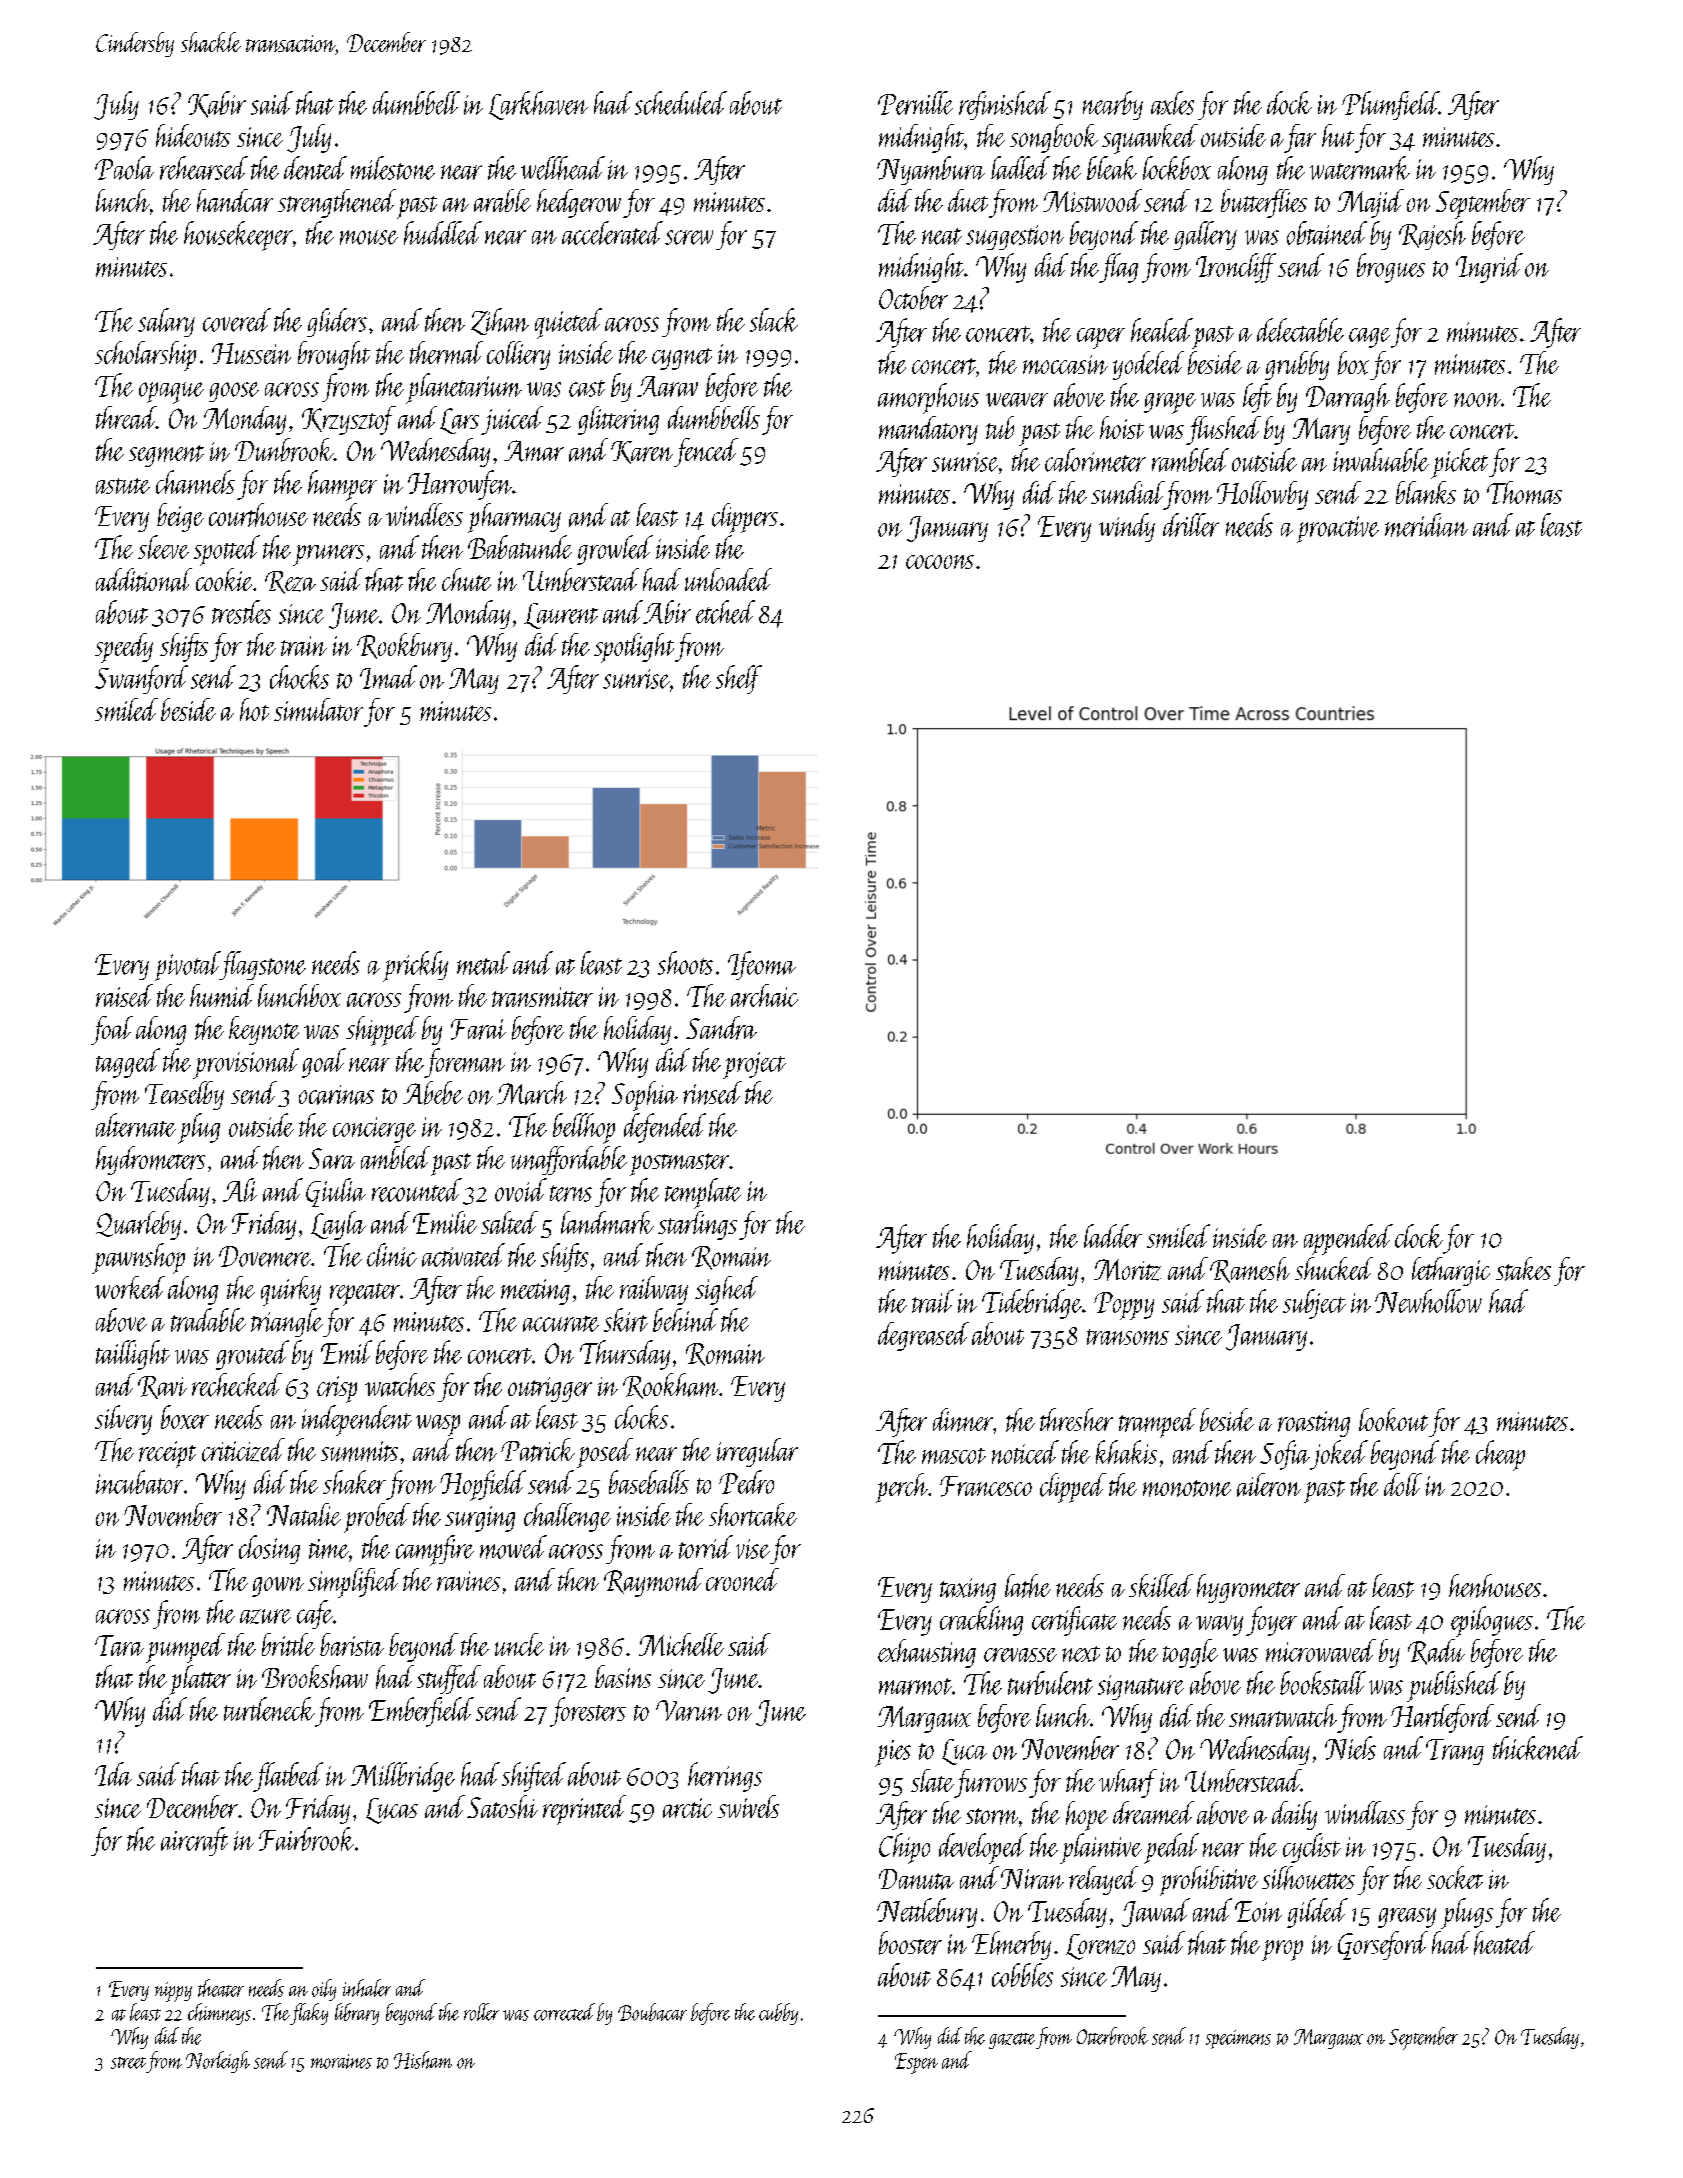 This screenshot has width=1683, height=2178. What do you see at coordinates (1289, 103) in the screenshot?
I see `dock` at bounding box center [1289, 103].
